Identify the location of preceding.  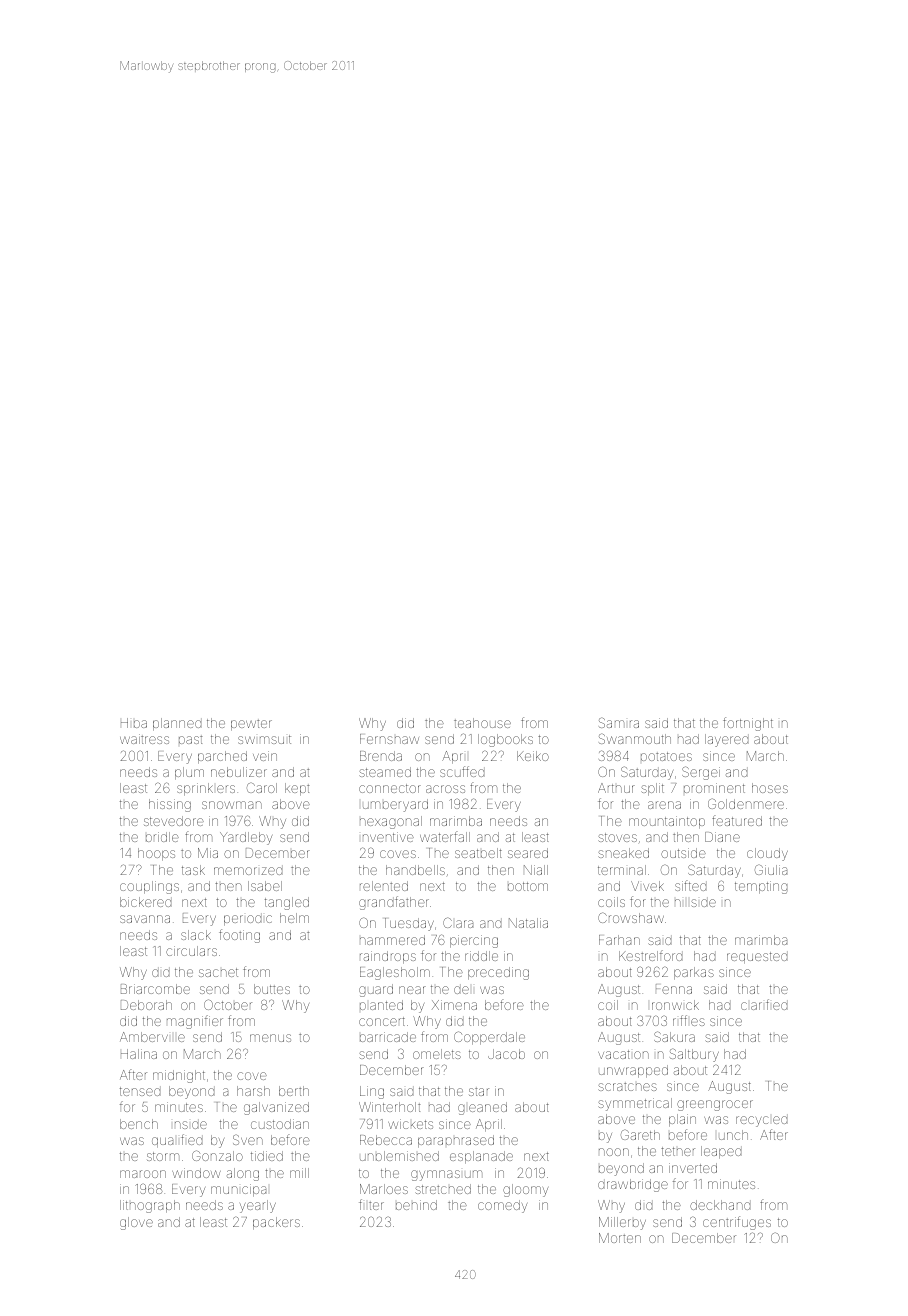
(498, 973).
